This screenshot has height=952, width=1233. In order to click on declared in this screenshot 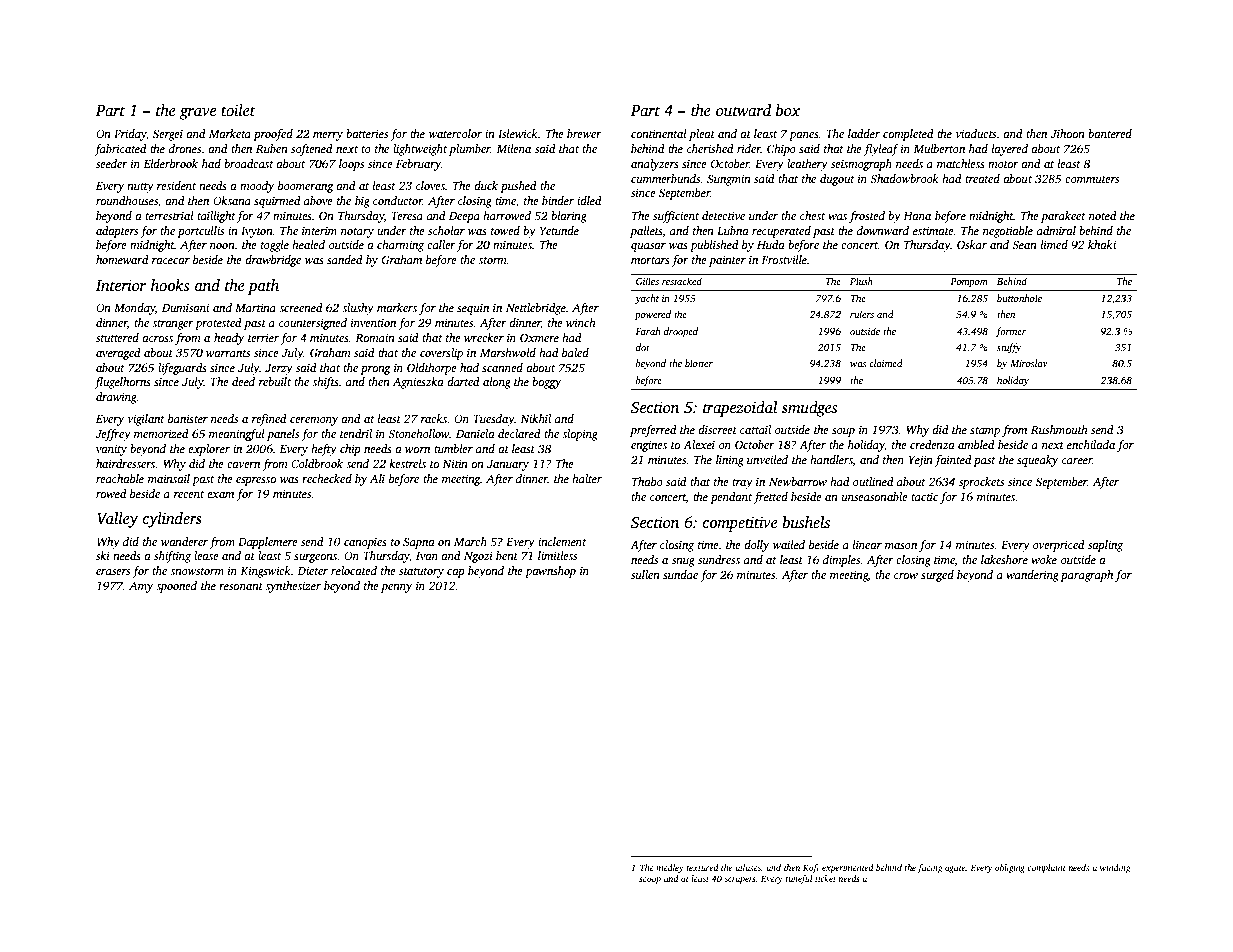, I will do `click(519, 433)`.
